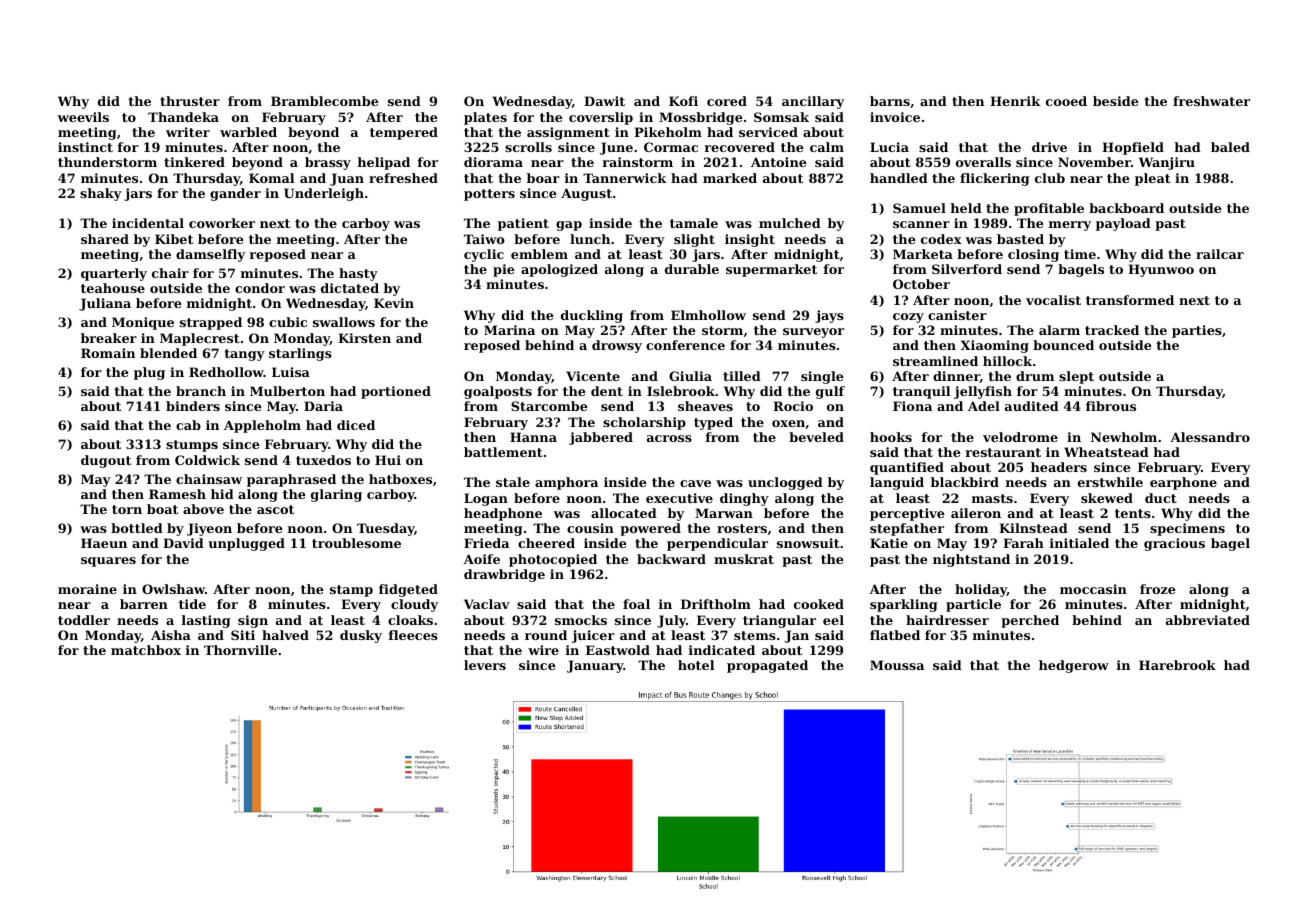 This screenshot has width=1308, height=924. Describe the element at coordinates (85, 147) in the screenshot. I see `instinct` at that location.
